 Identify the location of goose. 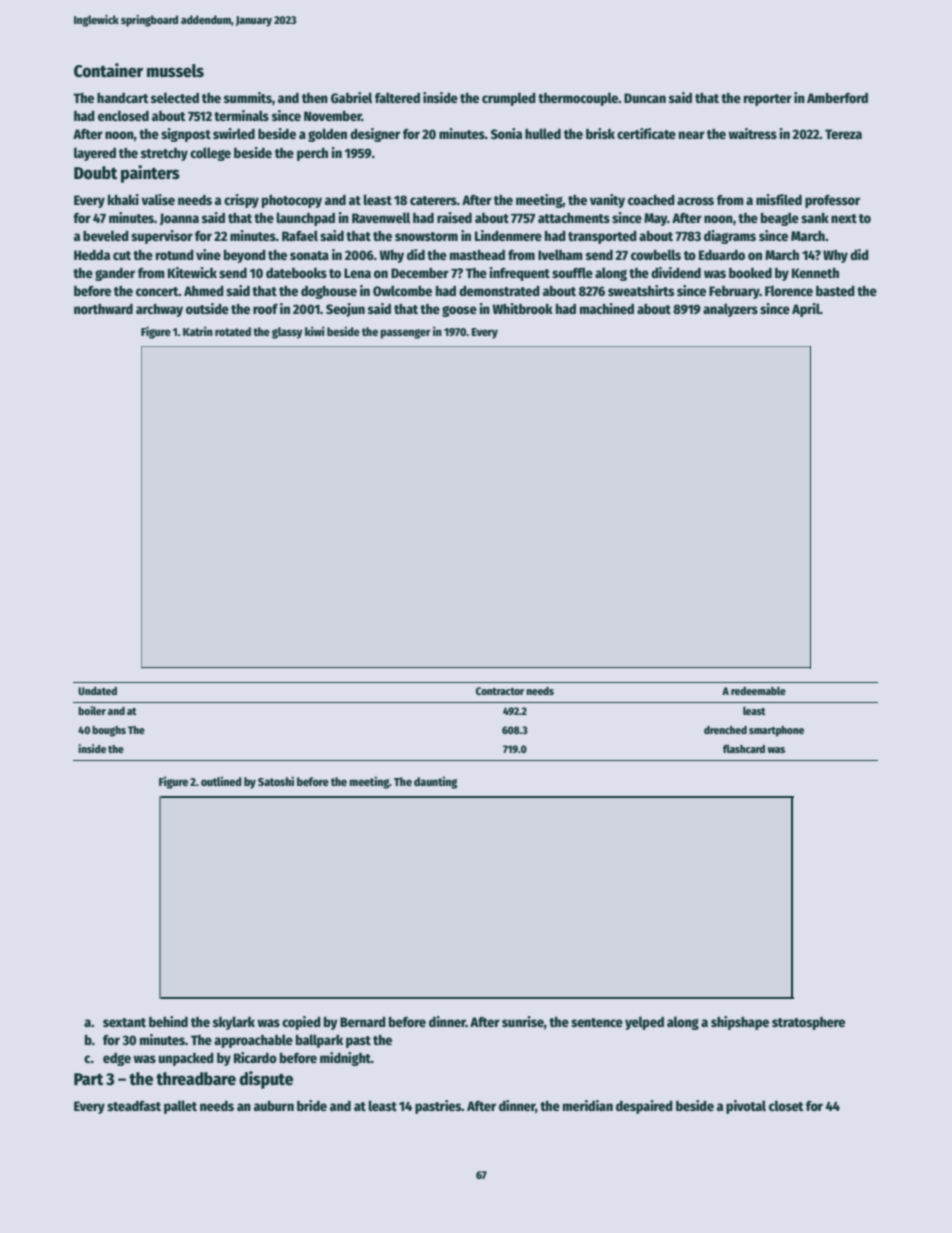
(459, 311).
